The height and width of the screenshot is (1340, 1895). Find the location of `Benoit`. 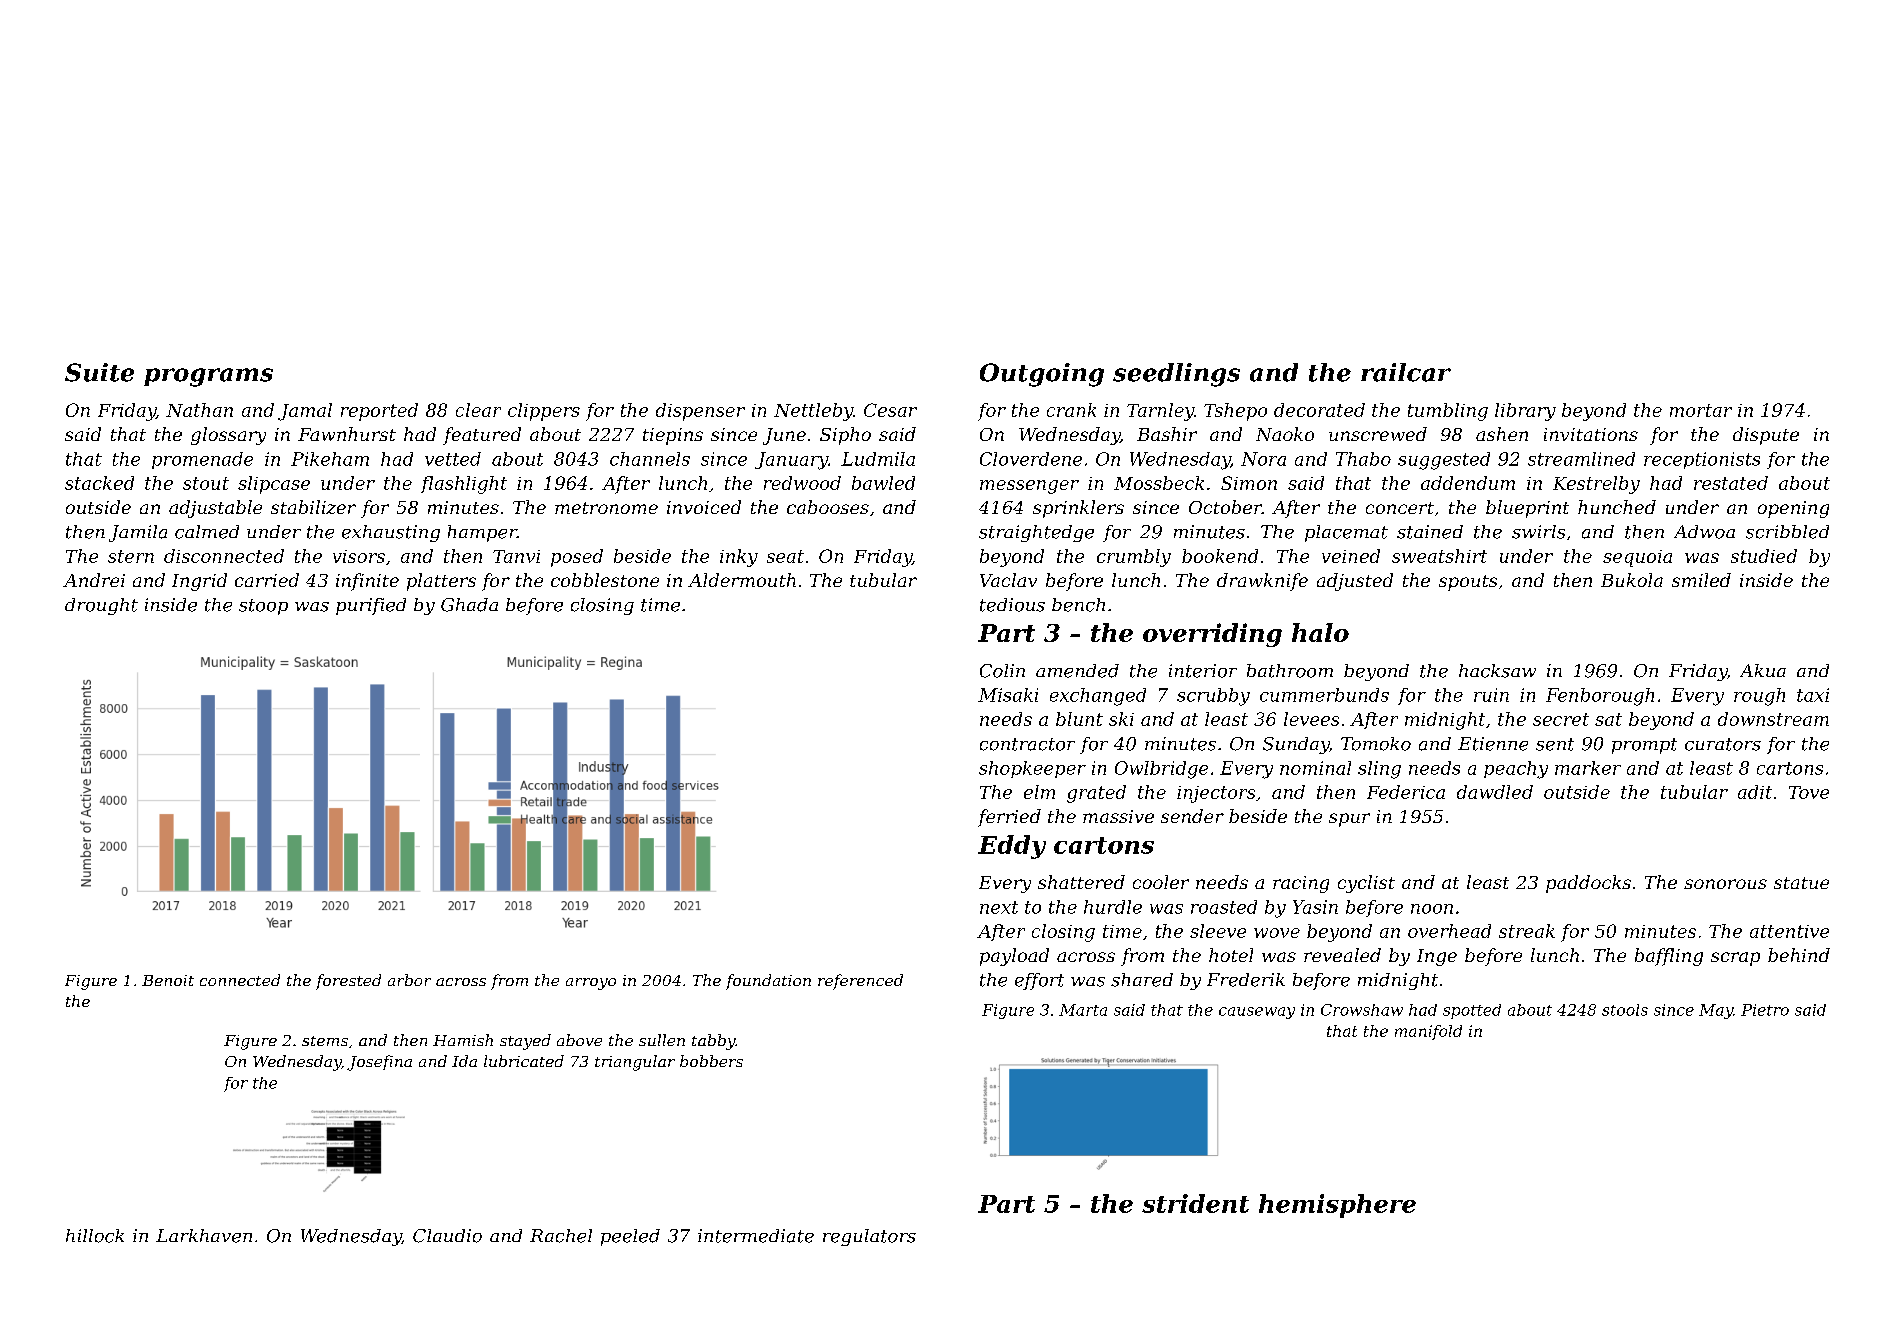

Benoit is located at coordinates (168, 980).
